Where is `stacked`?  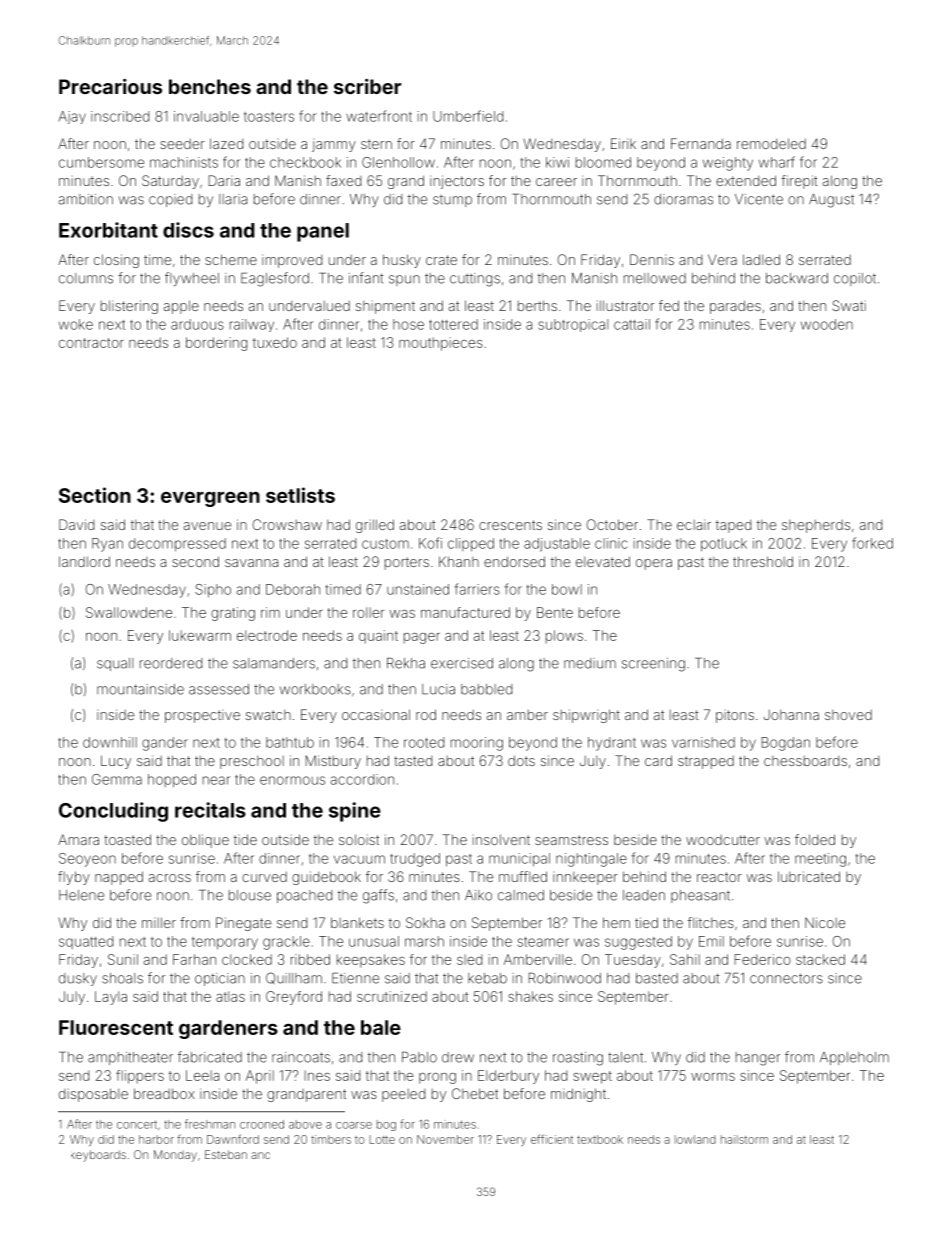 stacked is located at coordinates (820, 959).
